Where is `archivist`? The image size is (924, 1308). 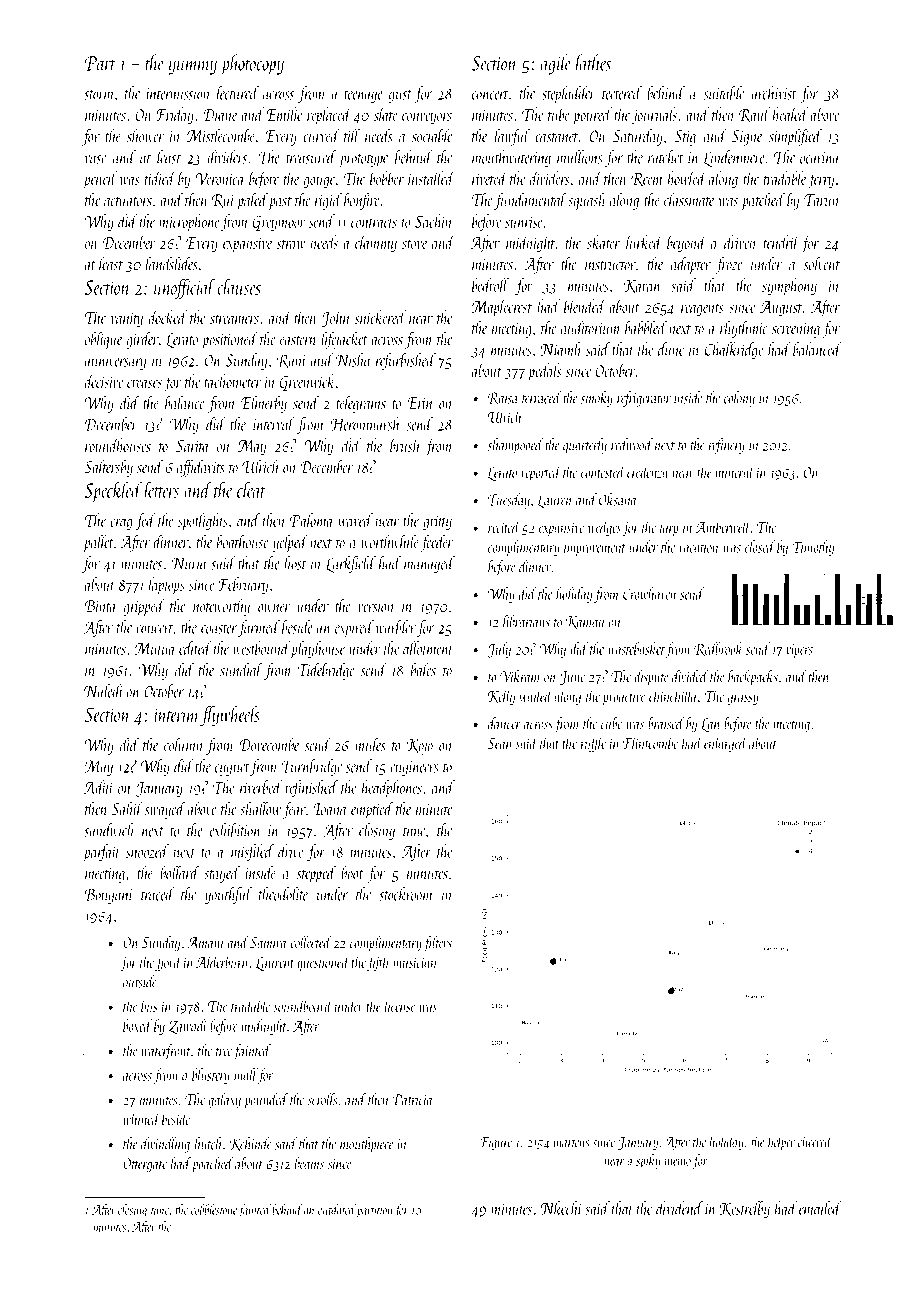
archivist is located at coordinates (774, 93).
